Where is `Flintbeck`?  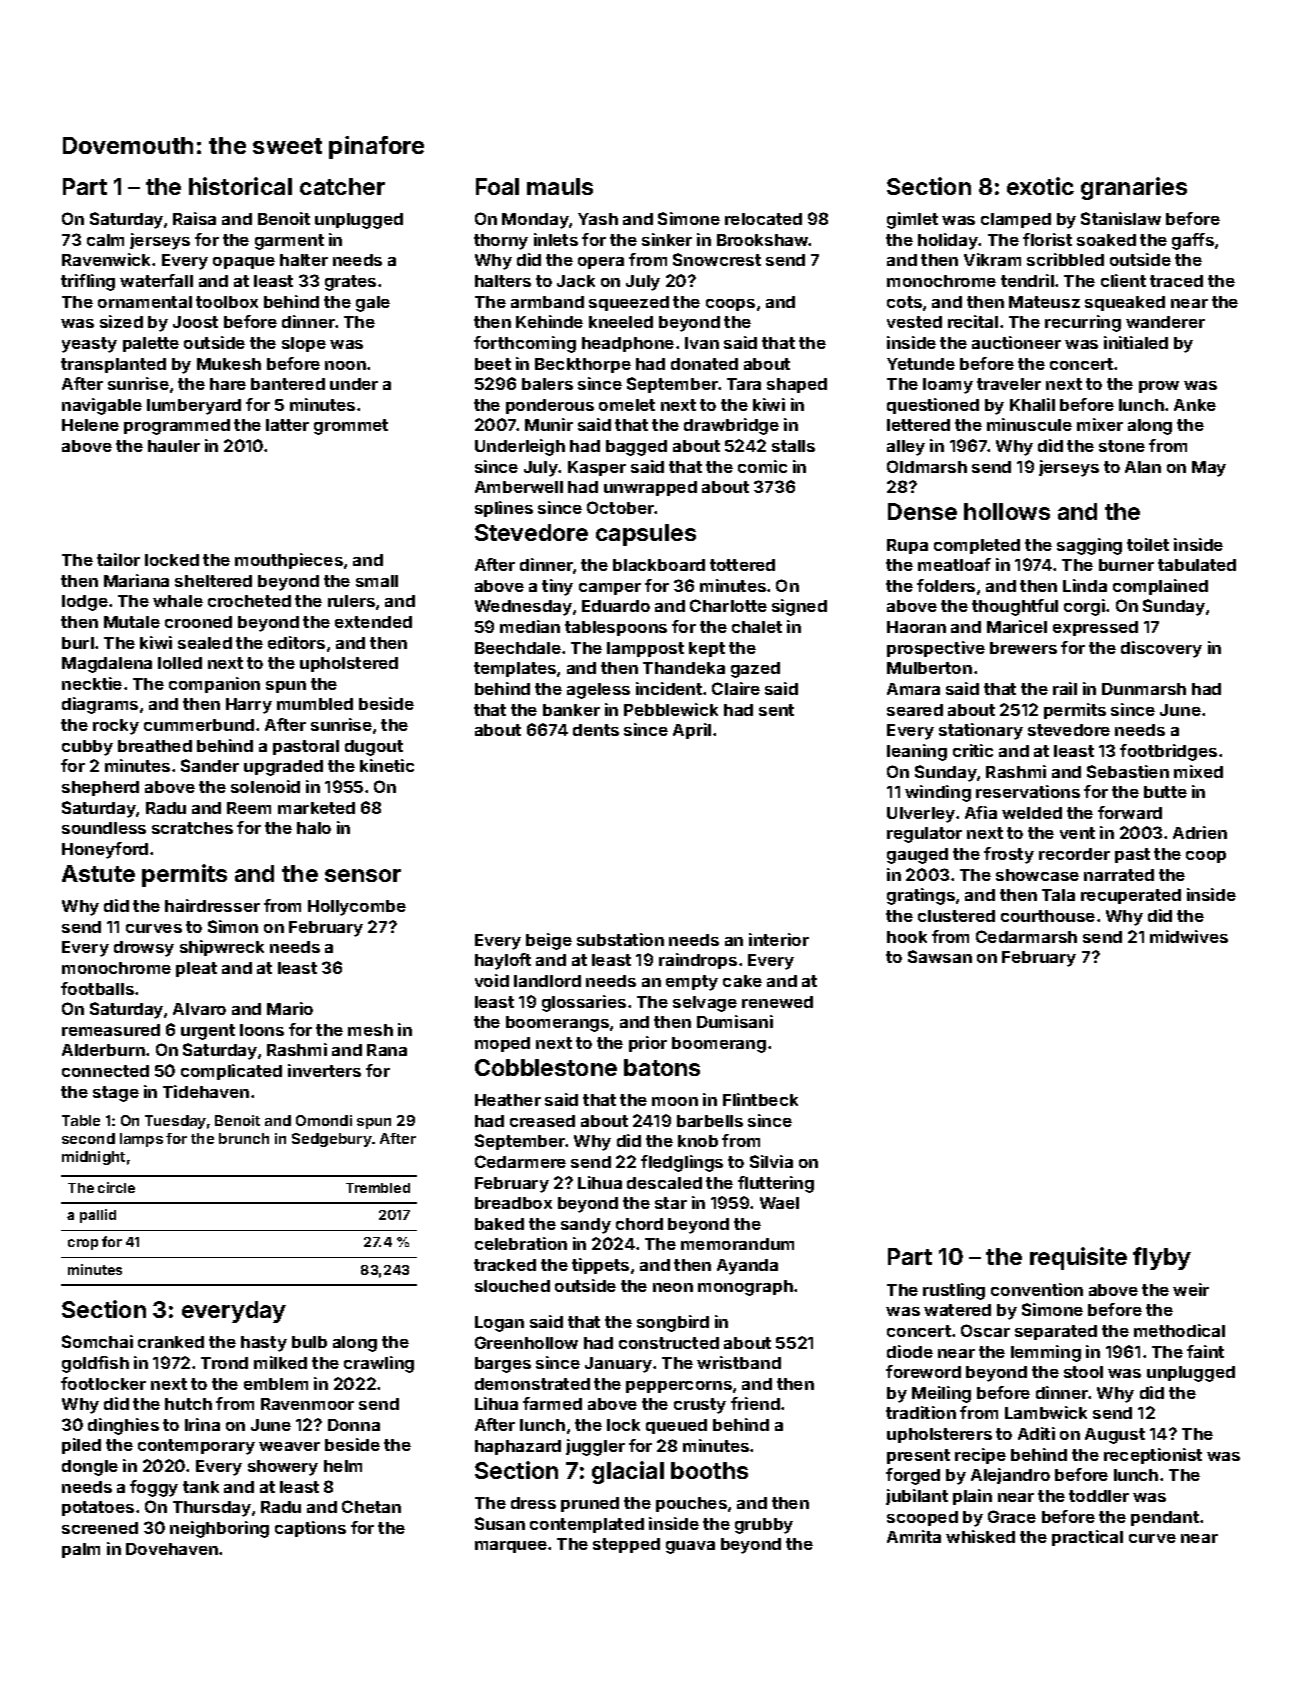
Flintbeck is located at coordinates (760, 1099).
